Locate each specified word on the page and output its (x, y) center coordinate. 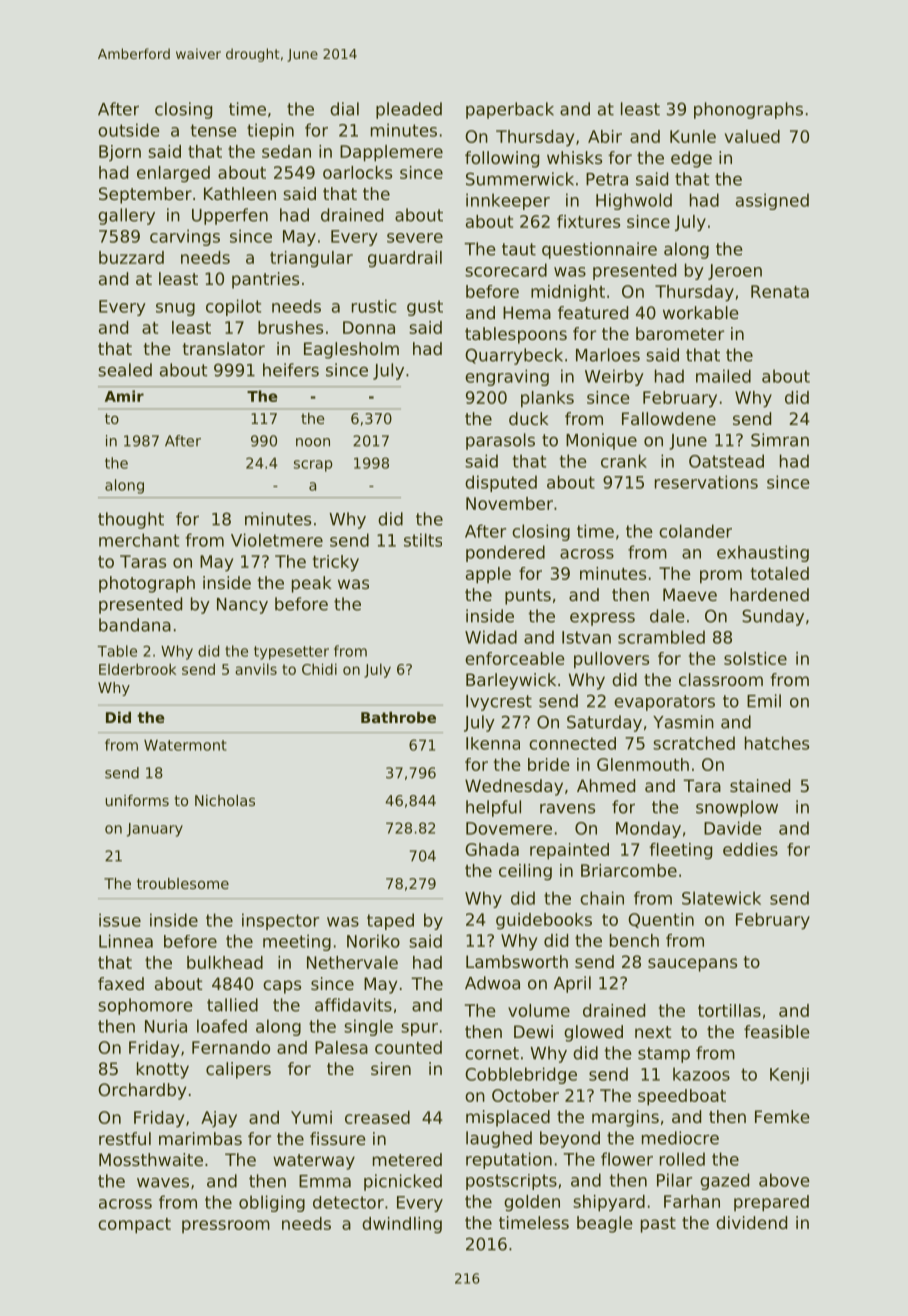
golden (532, 1203)
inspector (280, 921)
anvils (256, 669)
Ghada (492, 849)
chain (602, 898)
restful (125, 1138)
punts (528, 597)
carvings (185, 237)
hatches (777, 743)
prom (721, 577)
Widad (491, 637)
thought (131, 520)
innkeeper (508, 201)
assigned (772, 201)
